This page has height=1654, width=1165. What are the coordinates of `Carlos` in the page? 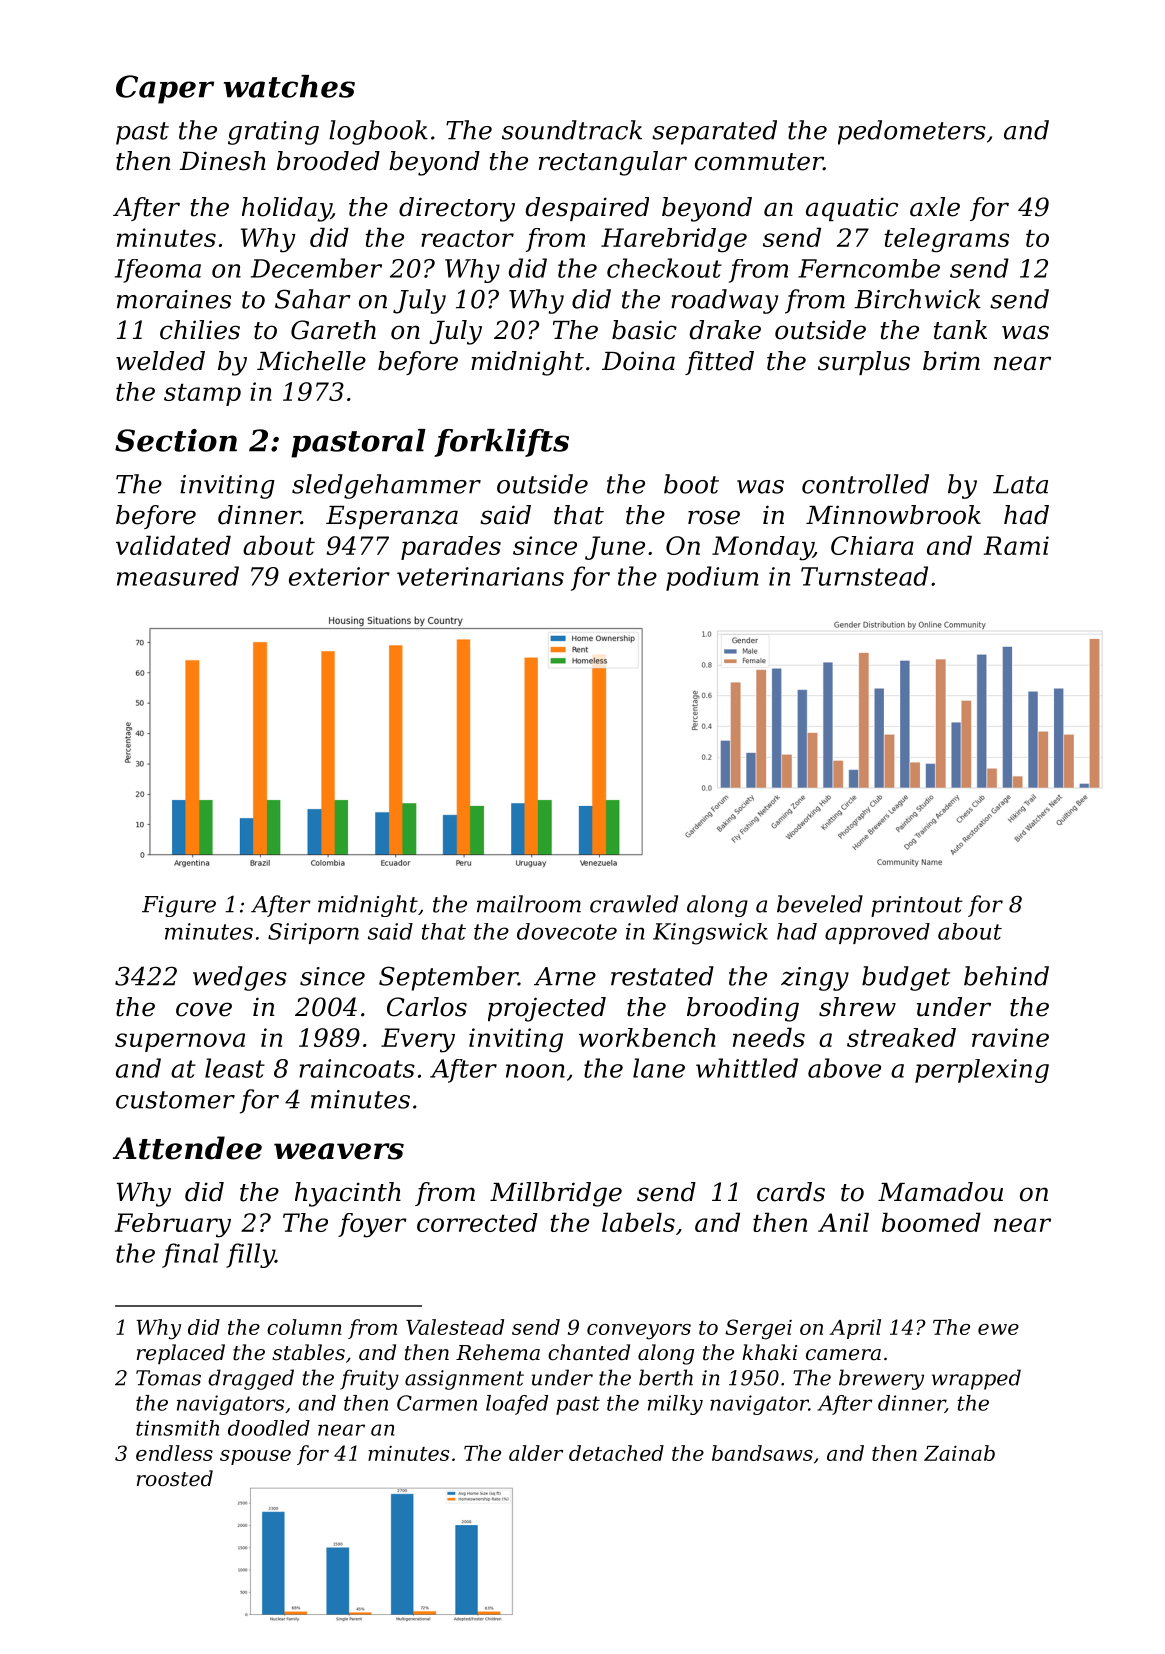 It's located at (427, 1007).
